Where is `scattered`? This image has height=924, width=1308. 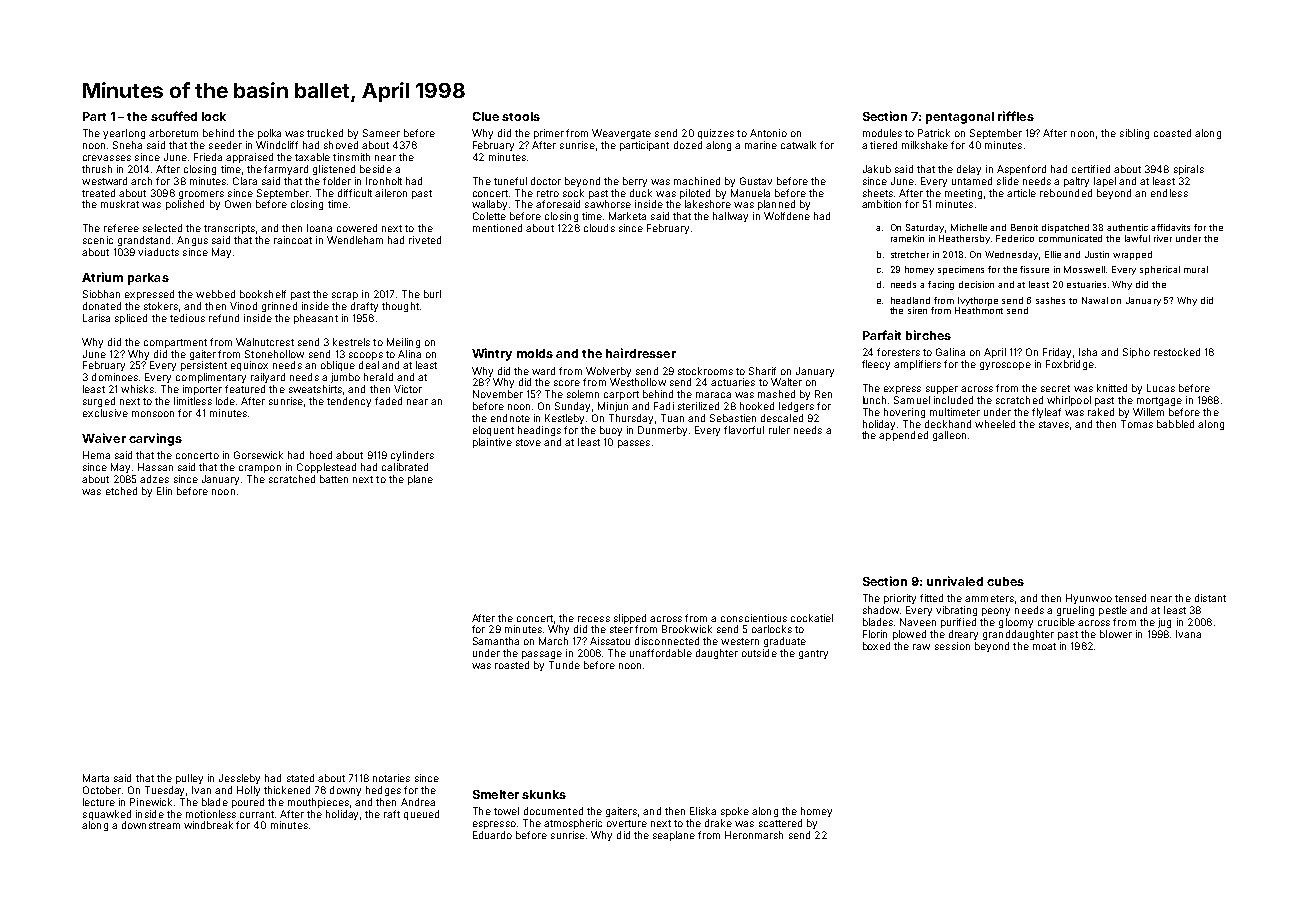
scattered is located at coordinates (780, 823).
